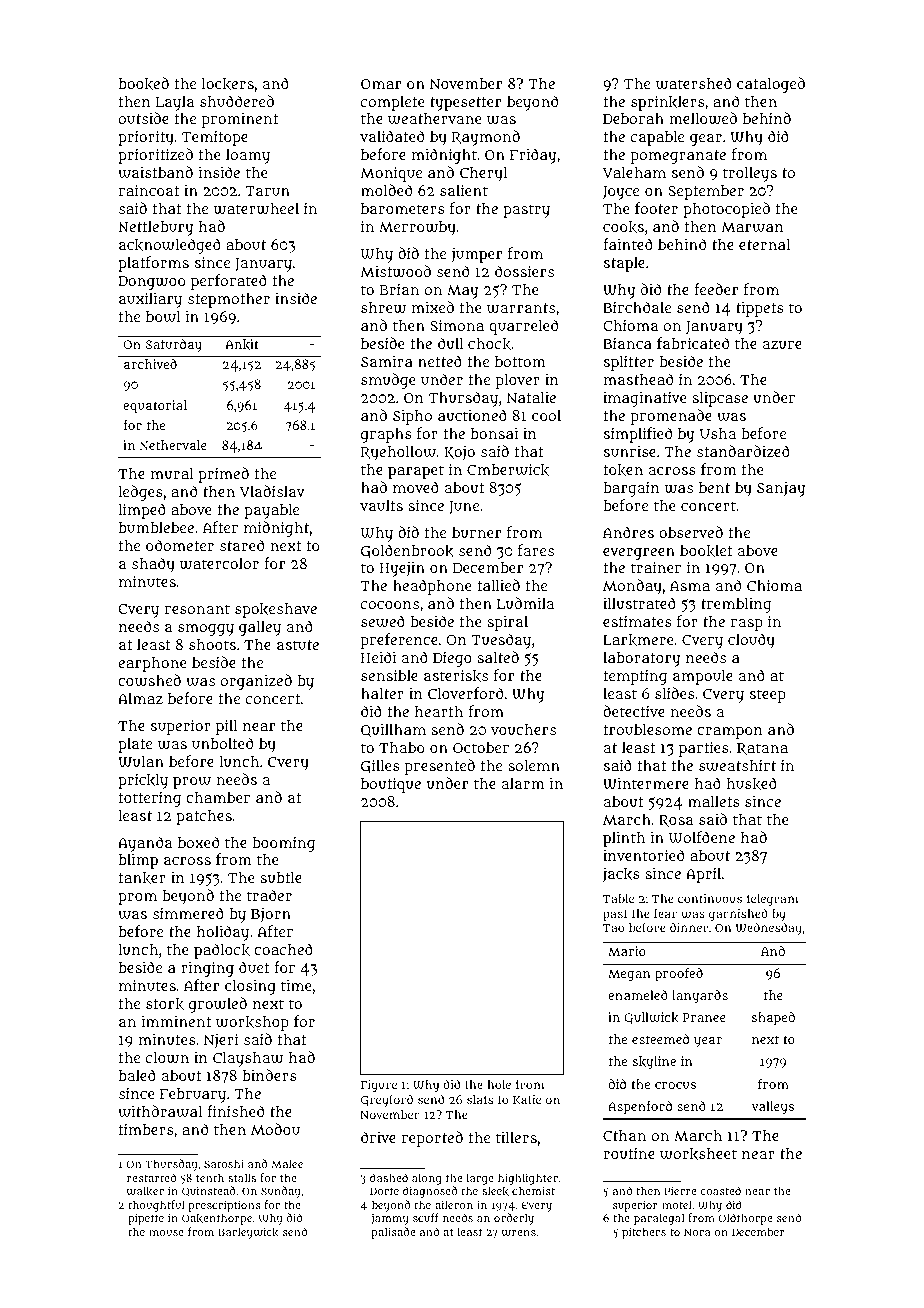  What do you see at coordinates (465, 104) in the page?
I see `typesetter` at bounding box center [465, 104].
